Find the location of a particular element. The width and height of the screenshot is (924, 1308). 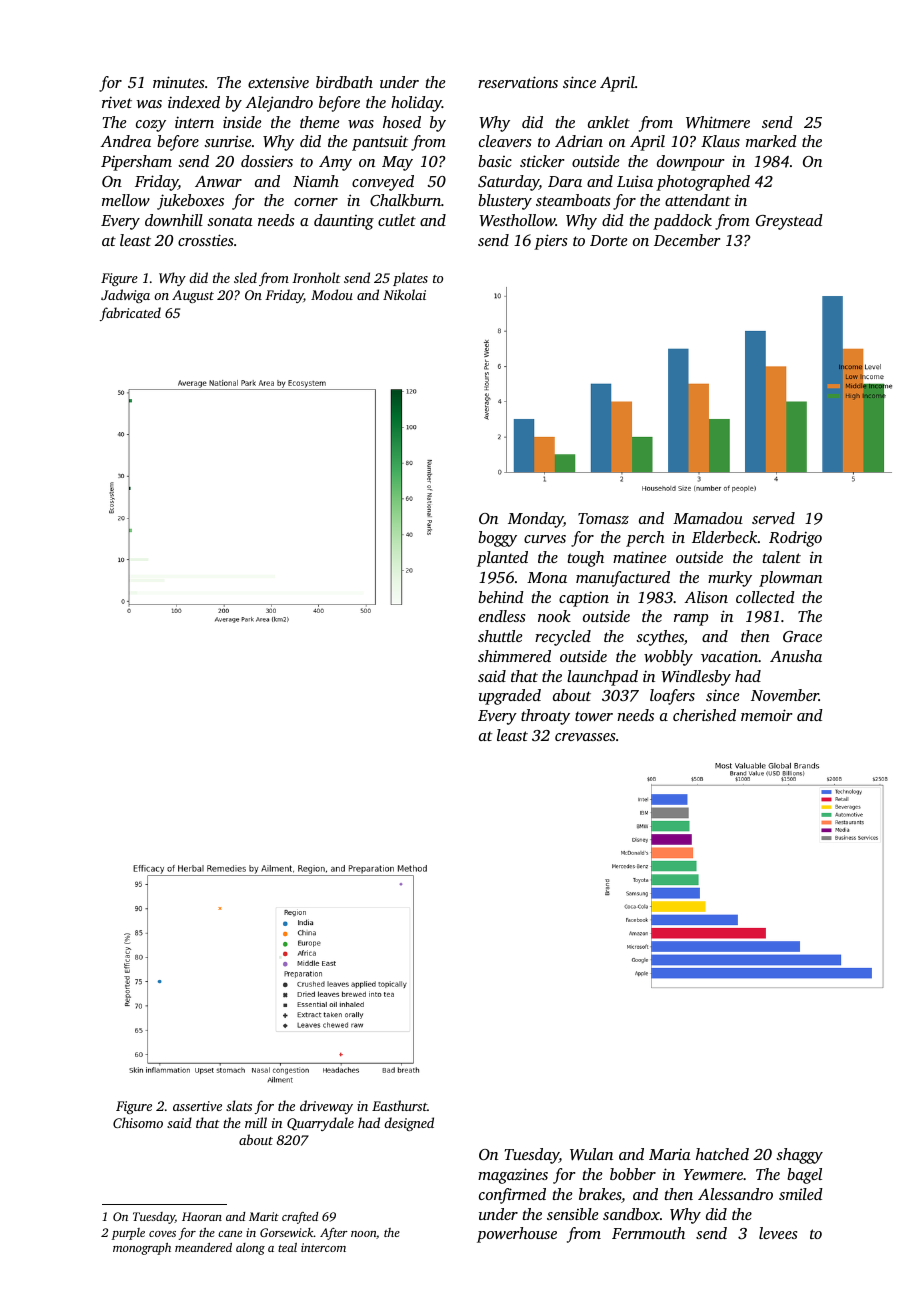

designed is located at coordinates (409, 1124).
